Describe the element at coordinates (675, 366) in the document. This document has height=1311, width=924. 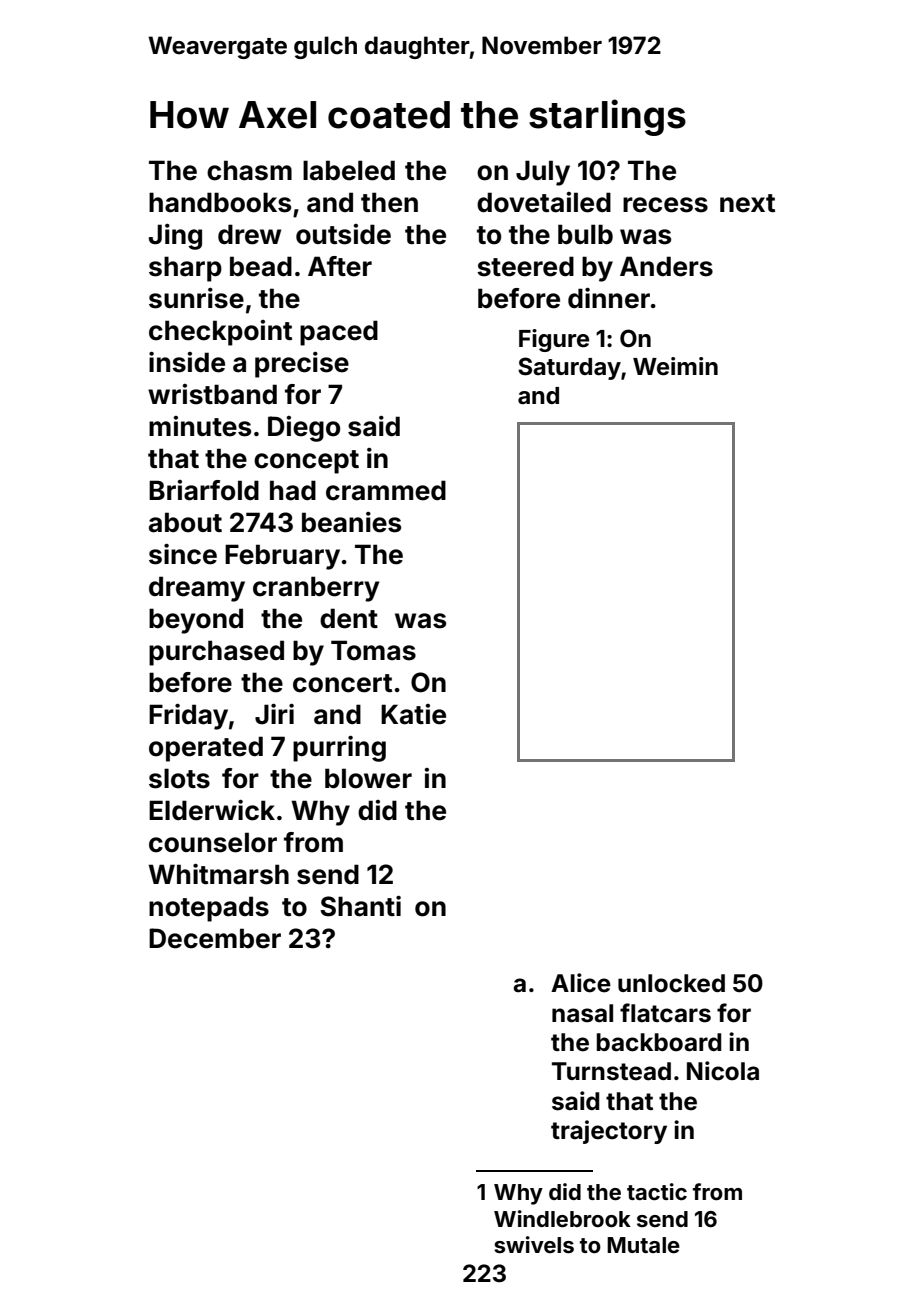
I see `Weimin` at that location.
